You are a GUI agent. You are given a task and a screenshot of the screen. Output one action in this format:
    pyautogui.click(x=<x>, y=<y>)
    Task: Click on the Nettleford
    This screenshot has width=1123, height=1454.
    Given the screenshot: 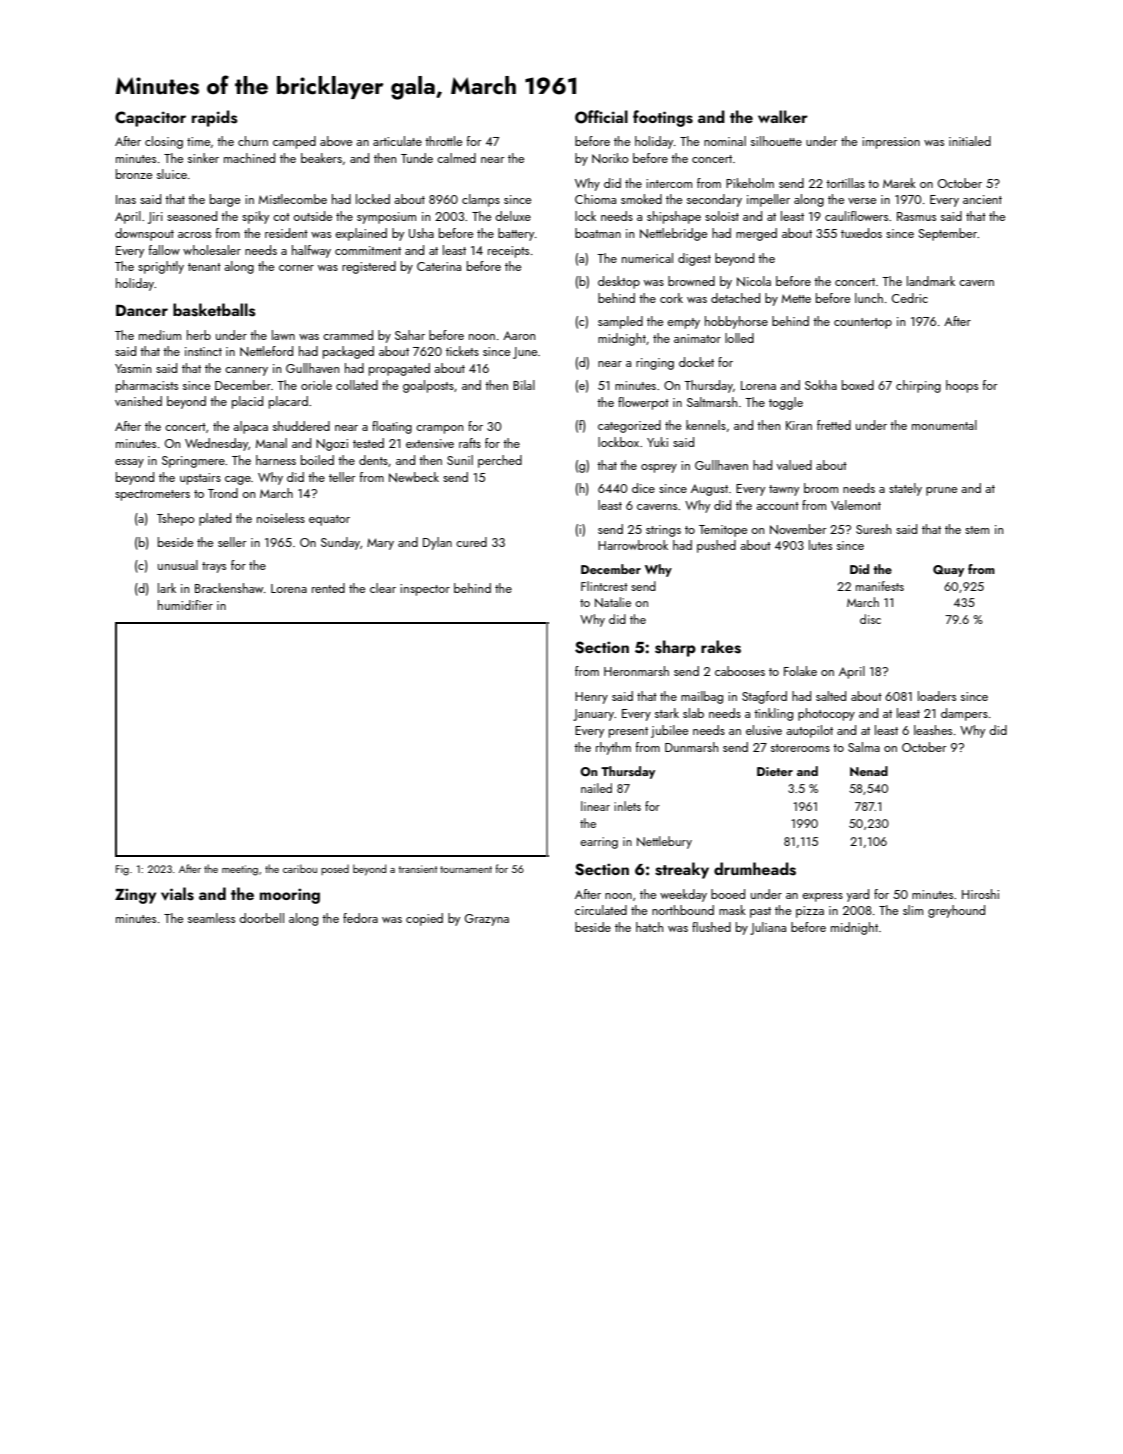 What is the action you would take?
    pyautogui.click(x=266, y=351)
